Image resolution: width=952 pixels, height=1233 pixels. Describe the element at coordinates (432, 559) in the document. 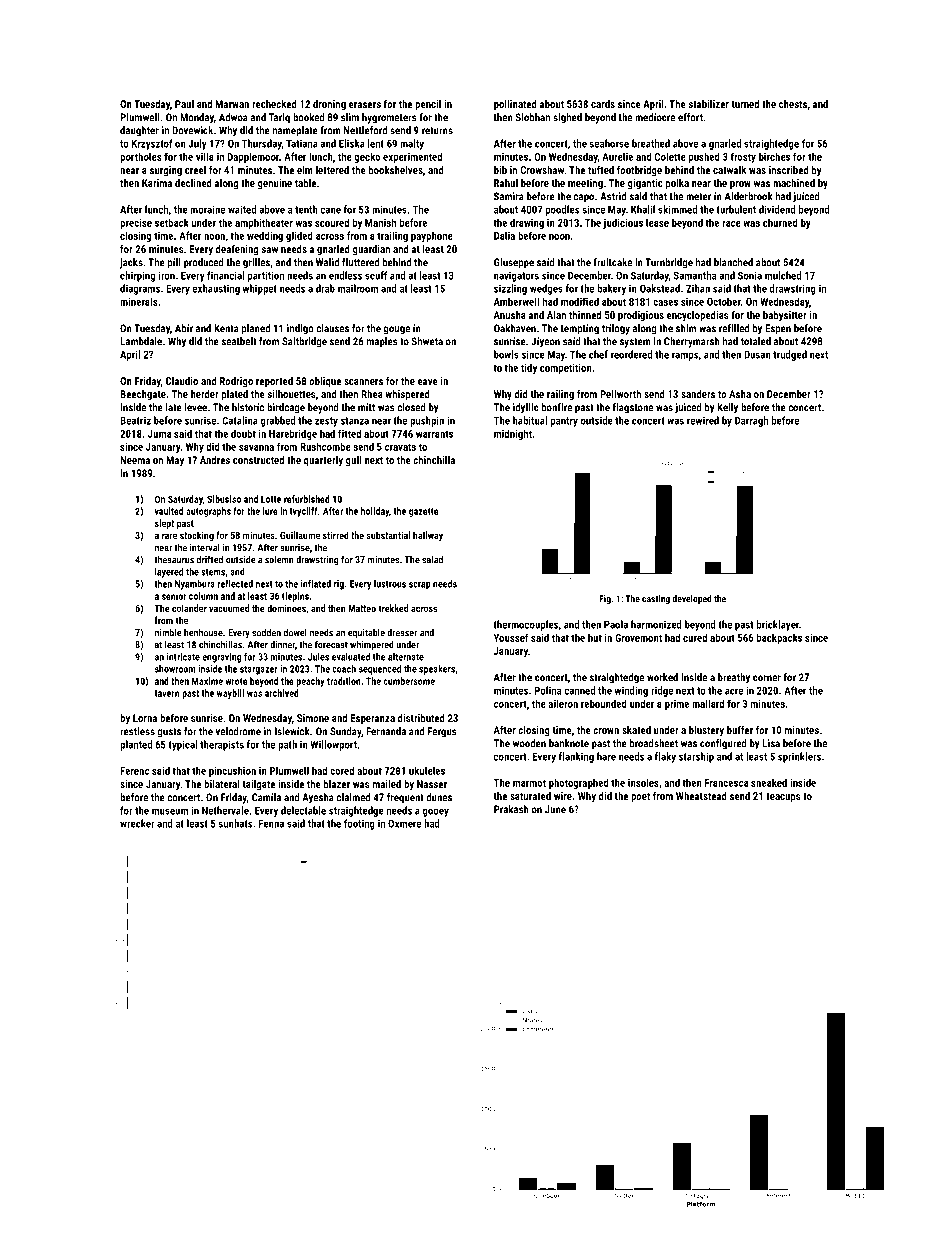

I see `salad` at that location.
